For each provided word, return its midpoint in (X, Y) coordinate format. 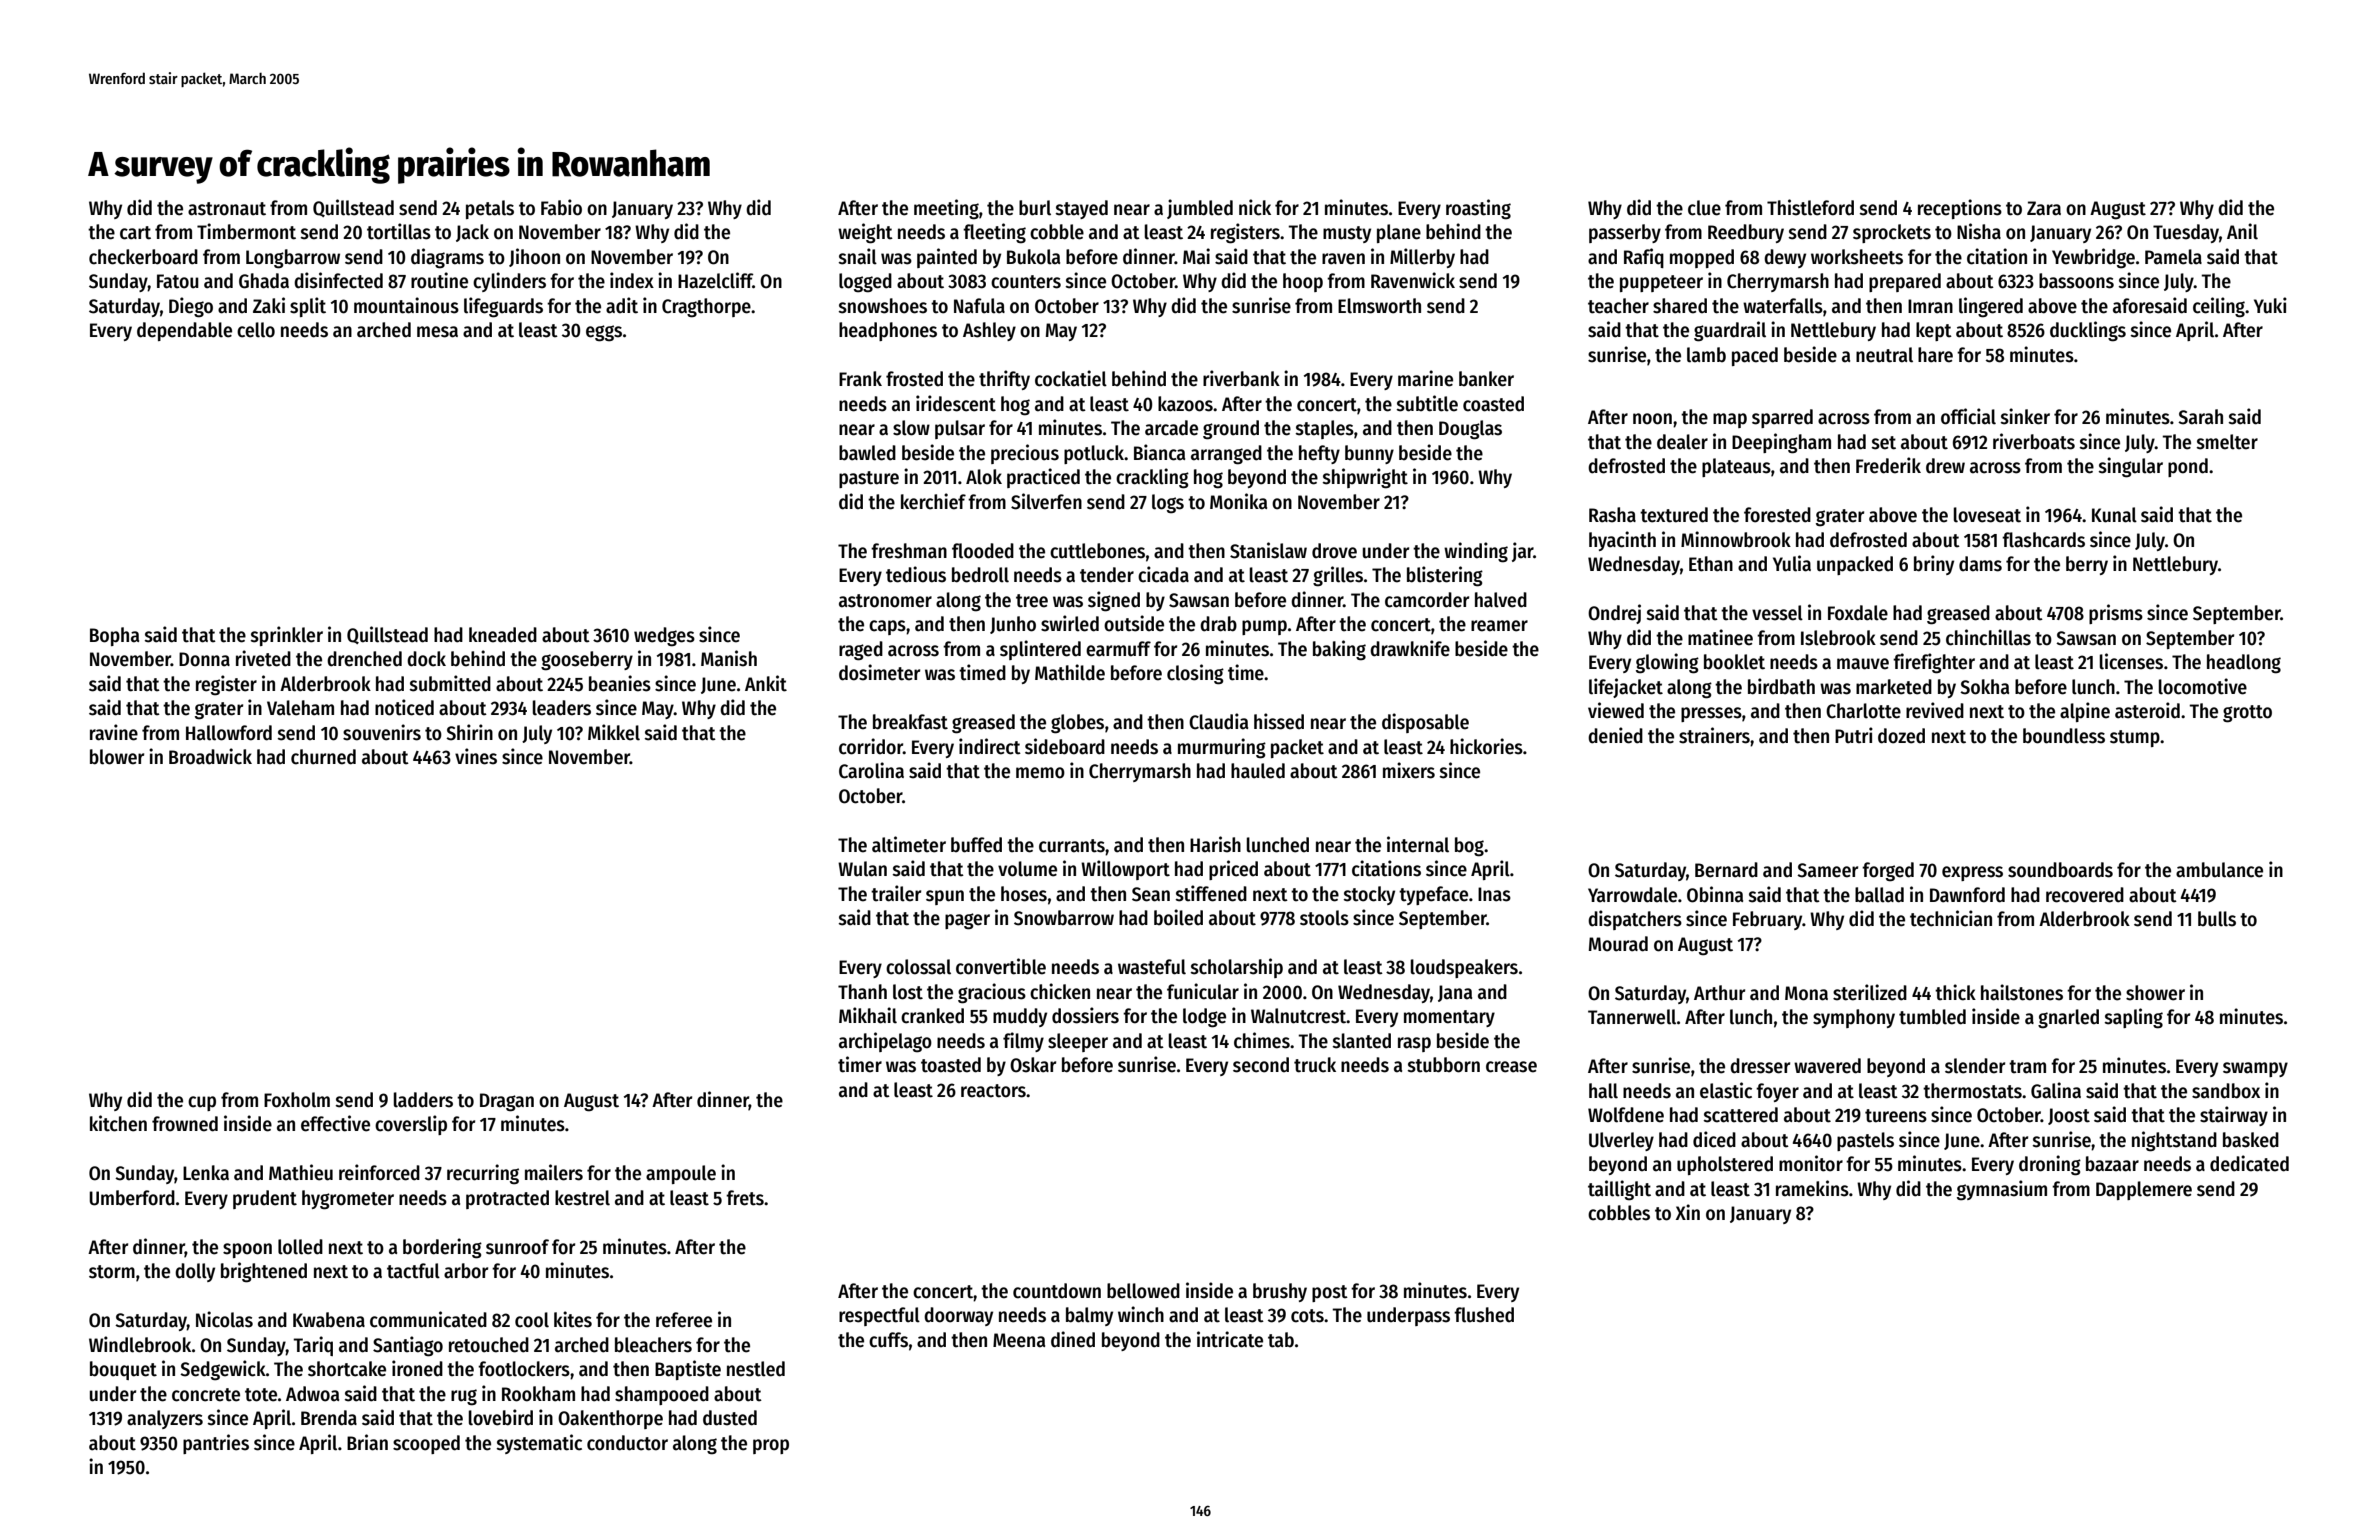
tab (1281, 1340)
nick (1255, 207)
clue (1704, 208)
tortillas (399, 231)
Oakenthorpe (610, 1419)
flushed (1484, 1315)
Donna (204, 659)
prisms (2116, 614)
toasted (951, 1065)
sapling (2134, 1018)
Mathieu (301, 1172)
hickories (1486, 746)
